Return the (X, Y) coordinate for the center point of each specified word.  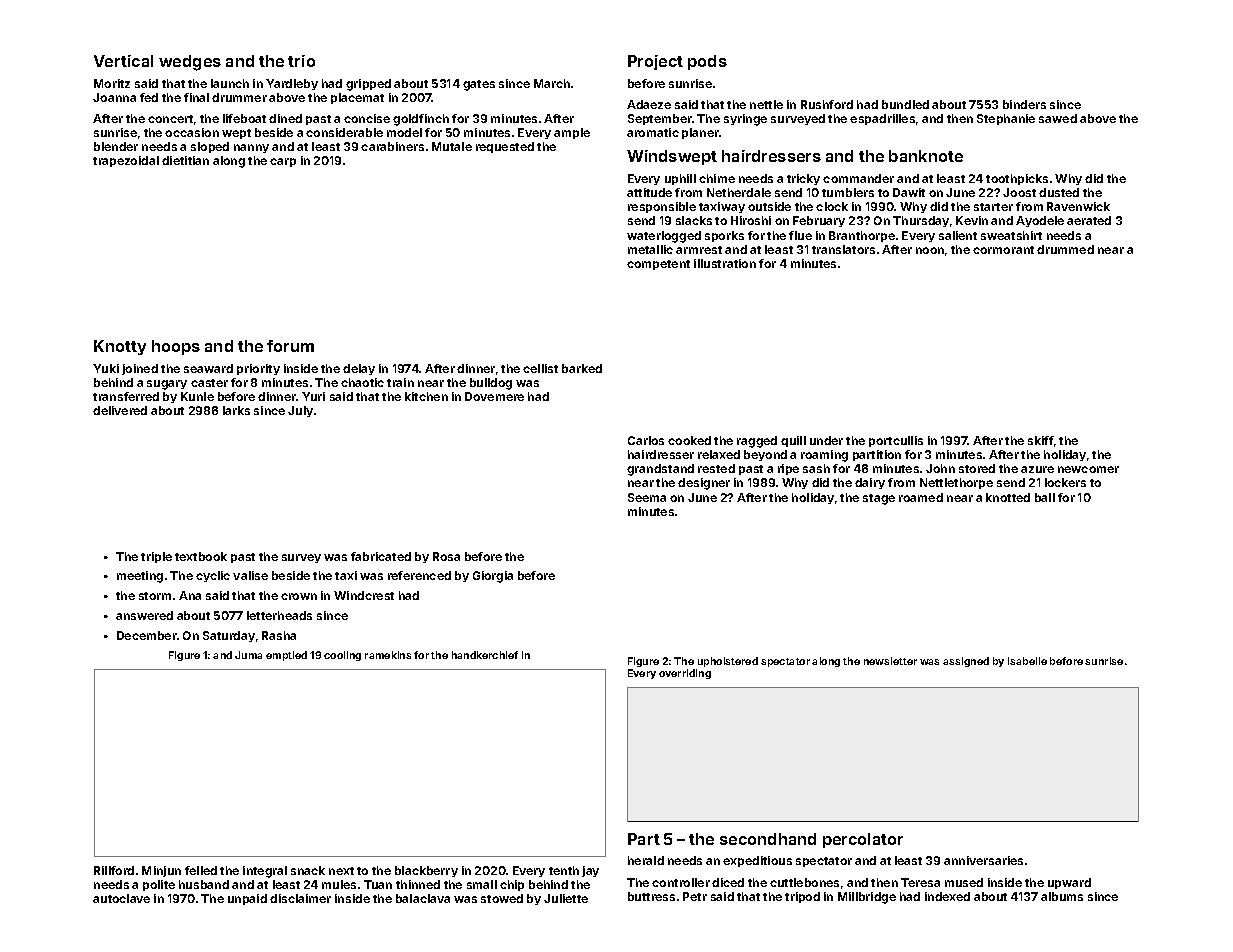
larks (236, 410)
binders (1024, 104)
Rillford (114, 870)
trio (301, 61)
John (940, 468)
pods (707, 62)
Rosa (446, 556)
